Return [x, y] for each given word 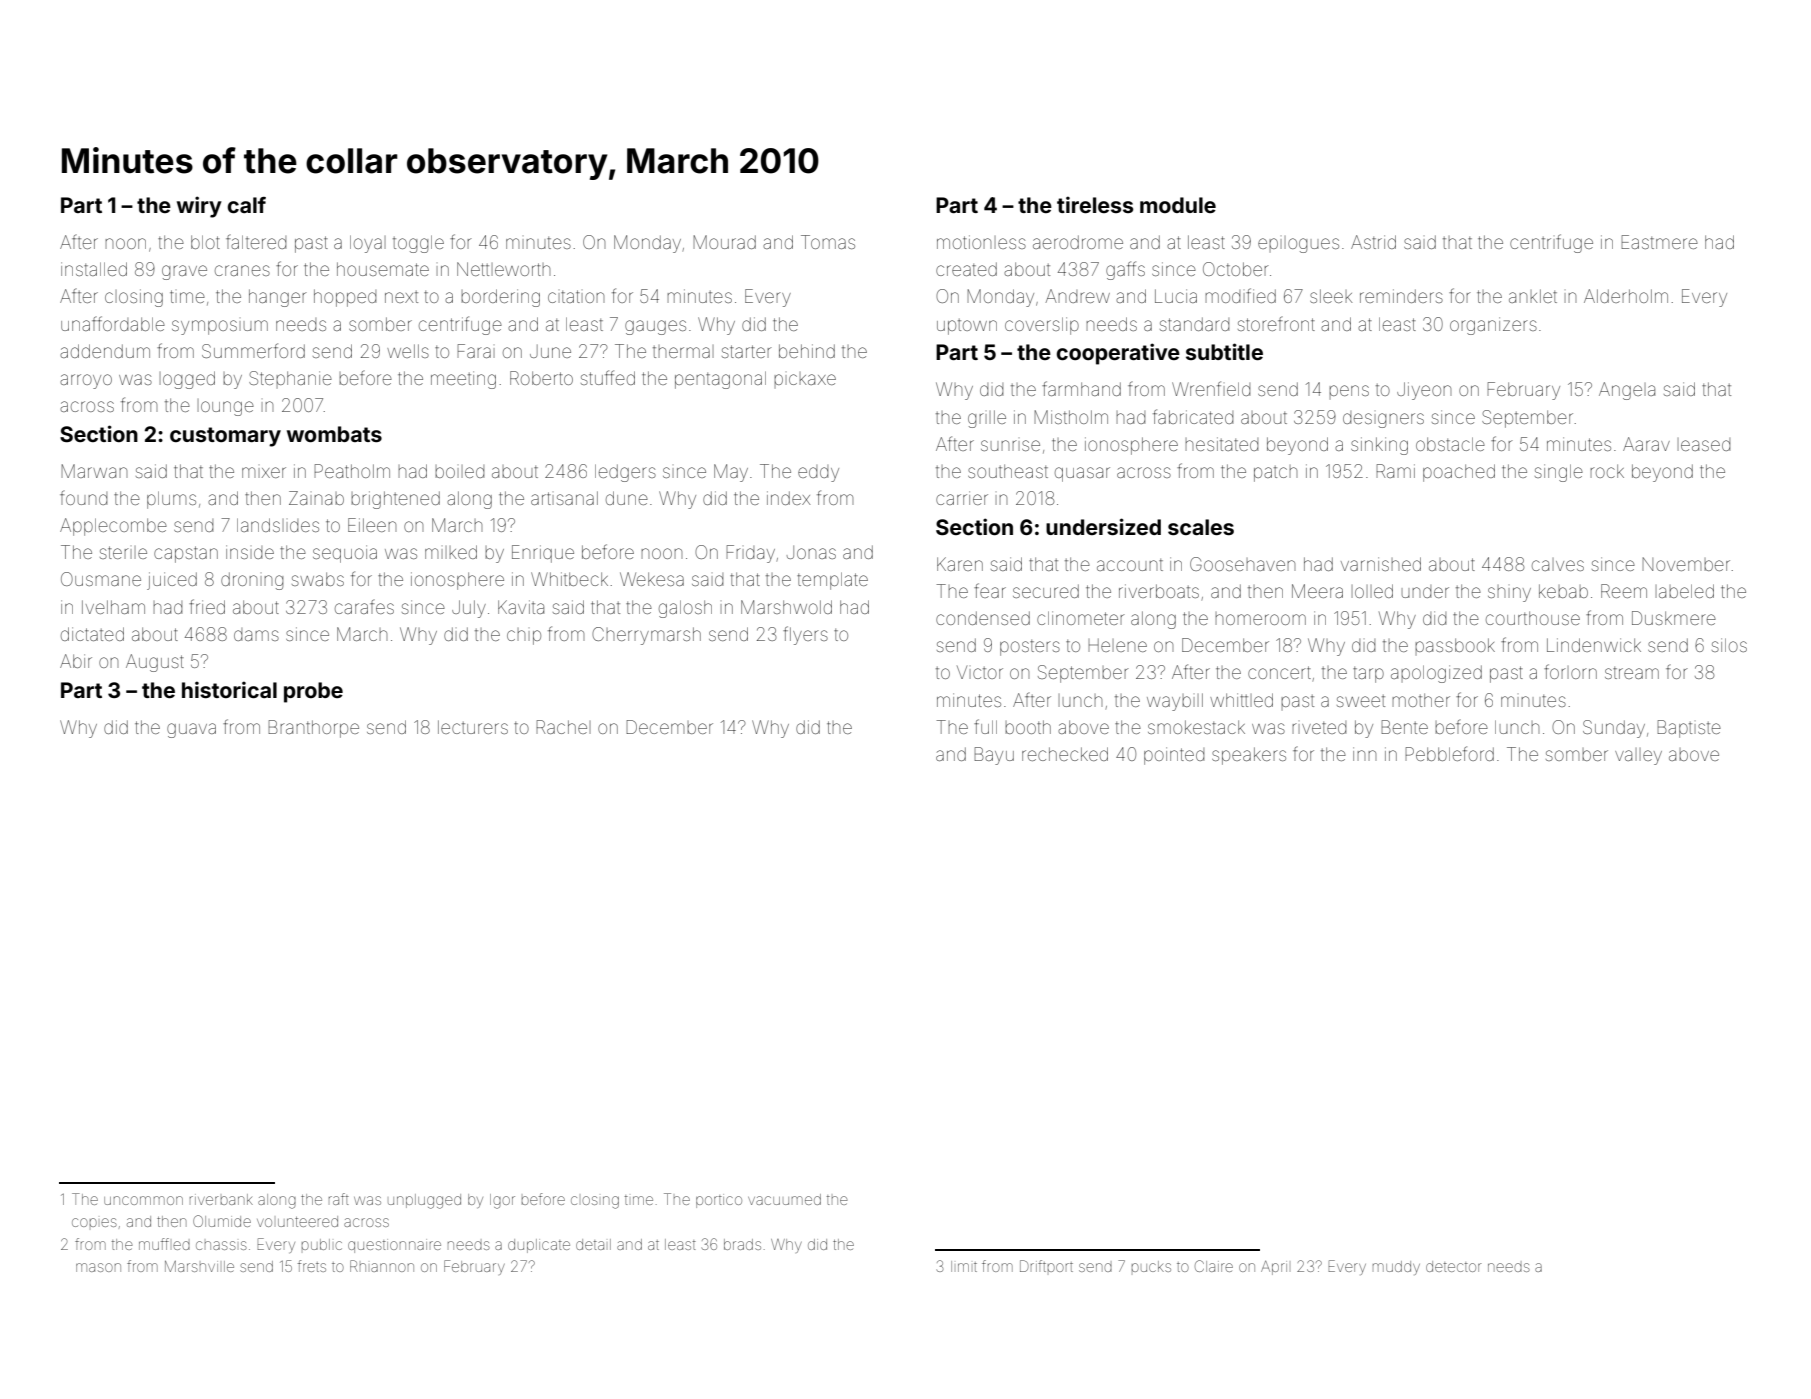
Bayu [994, 756]
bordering [500, 298]
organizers [1493, 326]
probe [313, 692]
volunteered [297, 1221]
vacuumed [784, 1199]
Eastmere [1659, 242]
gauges [655, 327]
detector [1454, 1266]
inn [1364, 754]
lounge [226, 407]
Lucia [1176, 296]
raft [339, 1199]
